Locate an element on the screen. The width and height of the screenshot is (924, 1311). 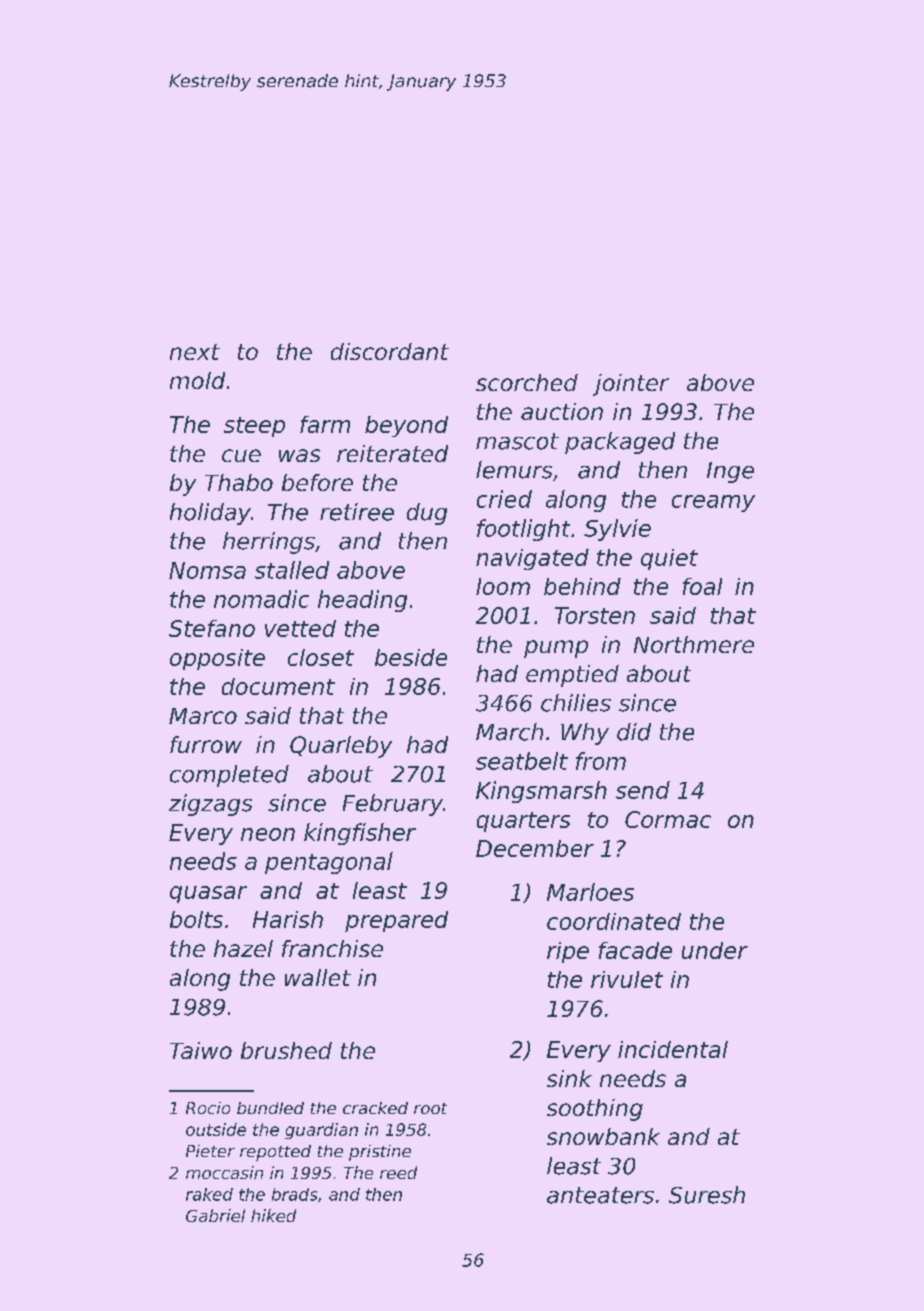
brushed is located at coordinates (286, 1050).
